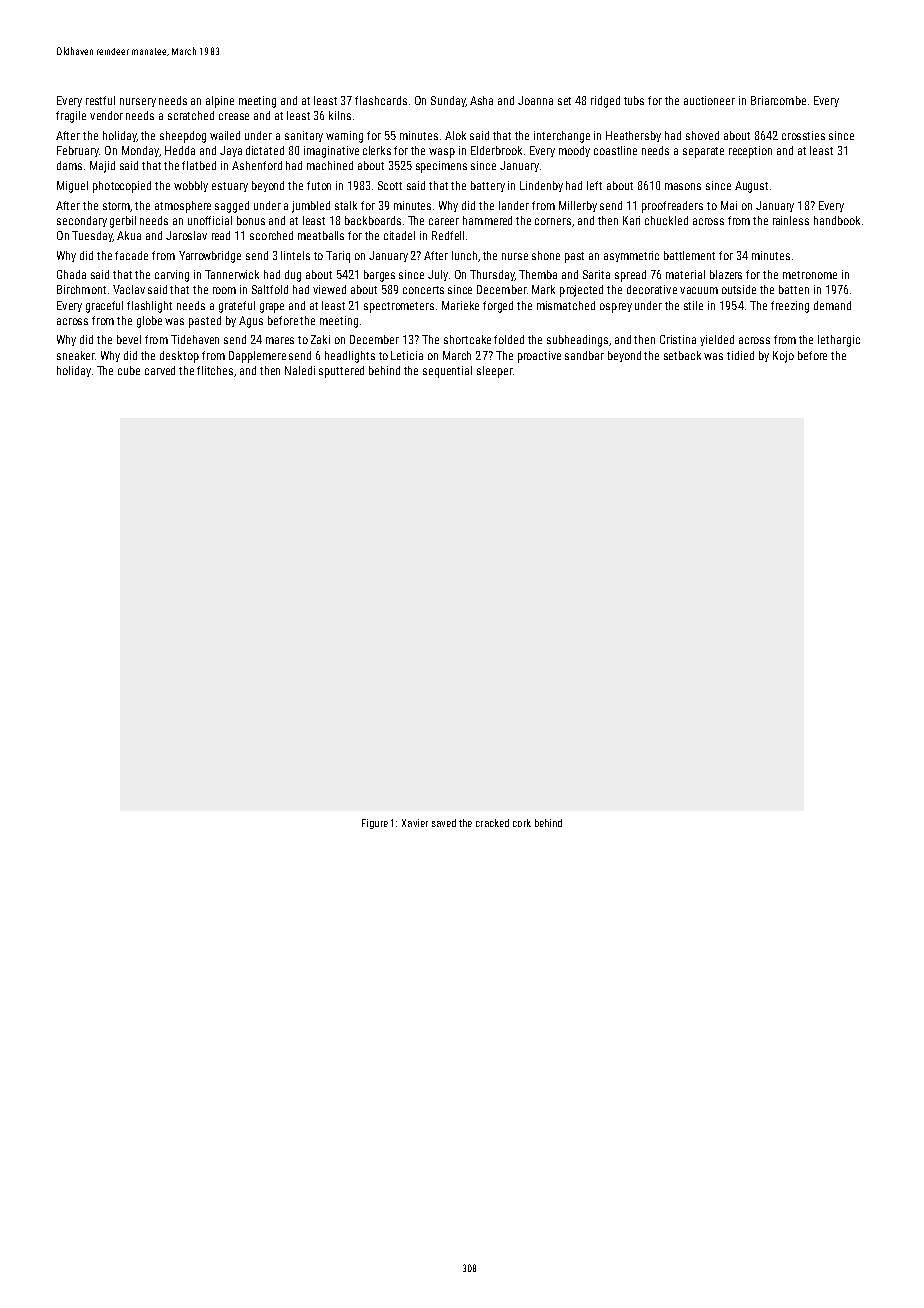 The image size is (924, 1308). Describe the element at coordinates (129, 370) in the document. I see `cube` at that location.
